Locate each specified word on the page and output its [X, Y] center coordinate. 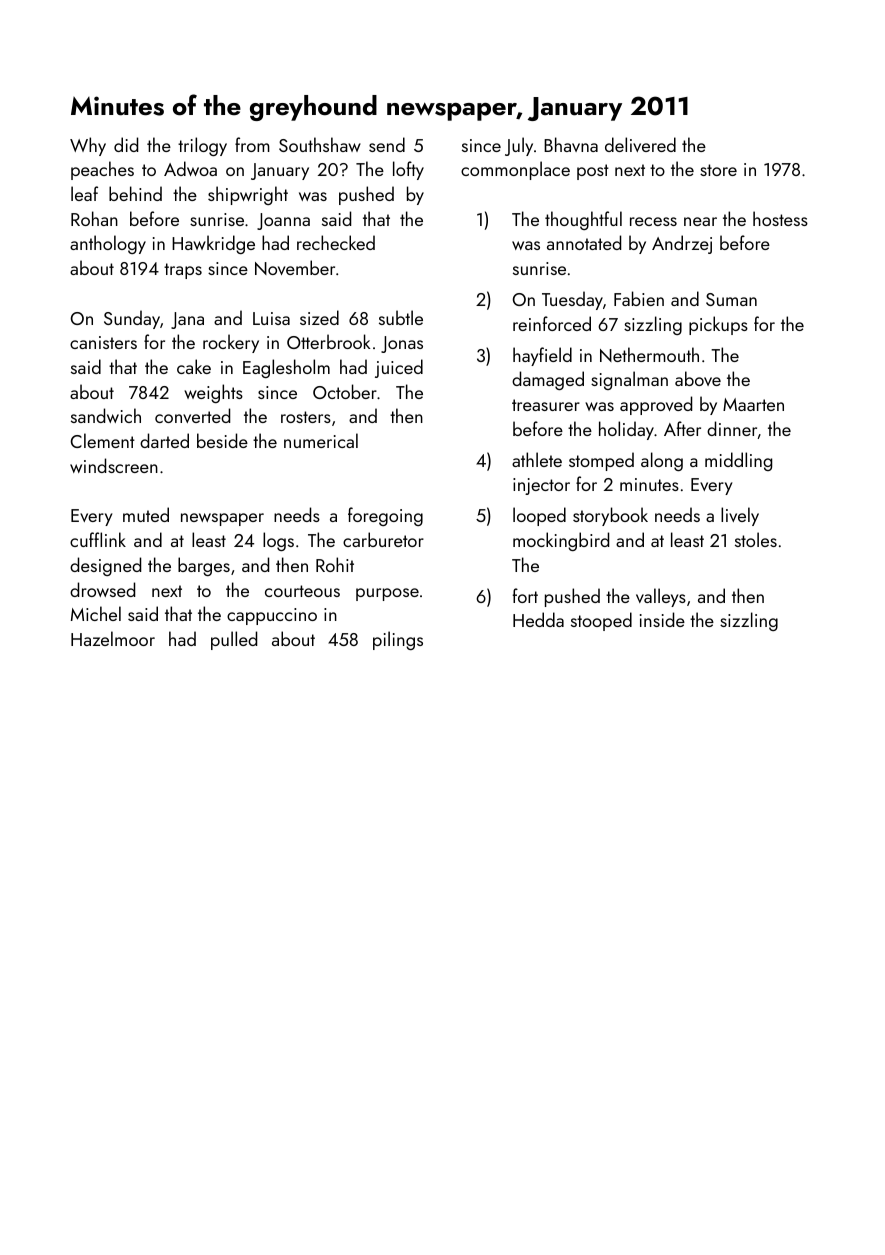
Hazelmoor [113, 638]
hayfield [542, 356]
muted [146, 514]
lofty [408, 170]
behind [135, 193]
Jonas [402, 344]
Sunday [132, 319]
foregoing [385, 516]
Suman [731, 299]
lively [740, 516]
